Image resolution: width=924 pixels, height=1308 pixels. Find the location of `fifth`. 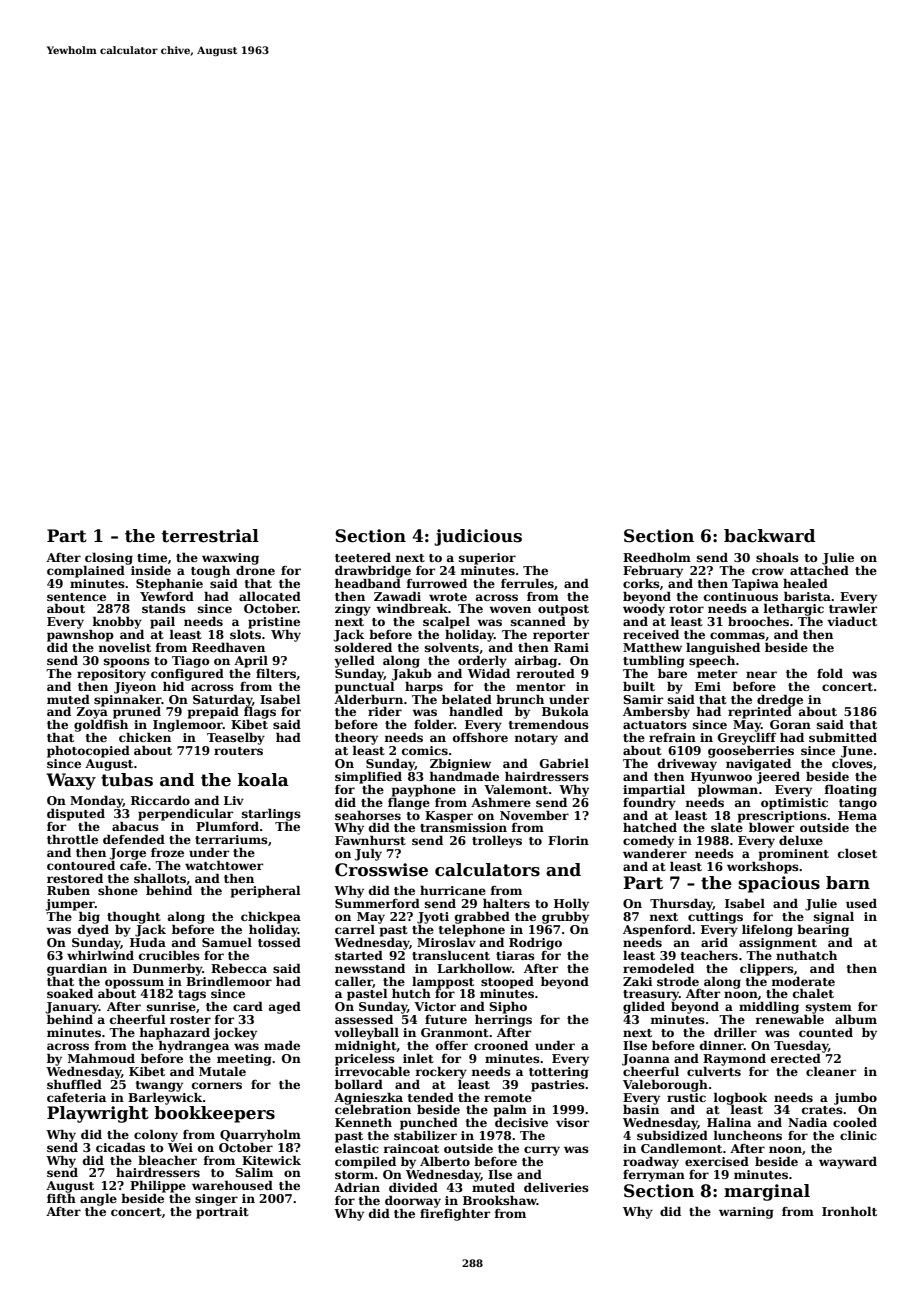

fifth is located at coordinates (61, 1198).
